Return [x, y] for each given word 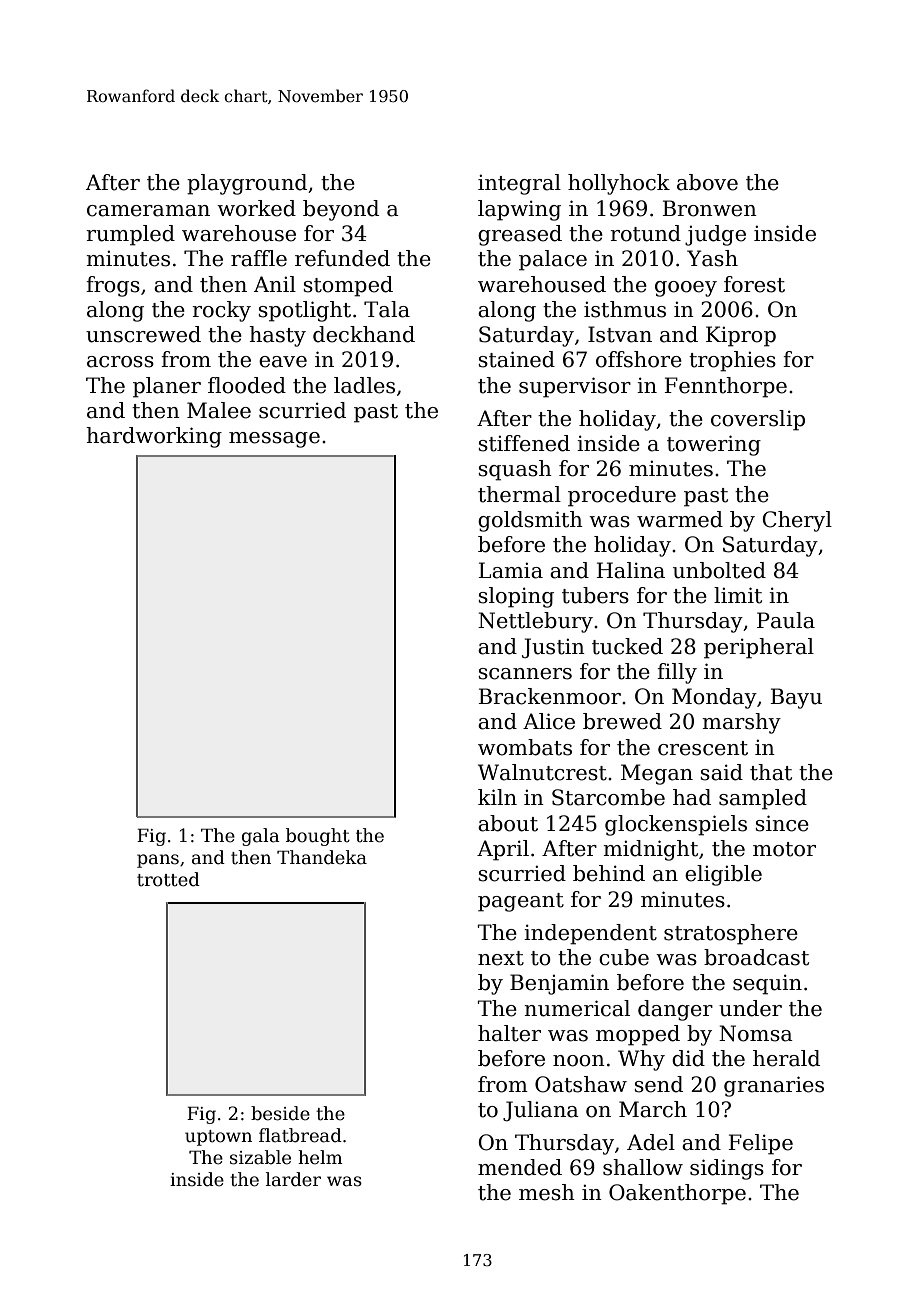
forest [754, 284]
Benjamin [559, 984]
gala [261, 837]
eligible [723, 875]
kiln [497, 797]
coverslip [758, 420]
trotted [168, 879]
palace [553, 260]
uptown [218, 1138]
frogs [113, 286]
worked [256, 208]
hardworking [154, 437]
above [707, 182]
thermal [519, 494]
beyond [341, 210]
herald [786, 1058]
